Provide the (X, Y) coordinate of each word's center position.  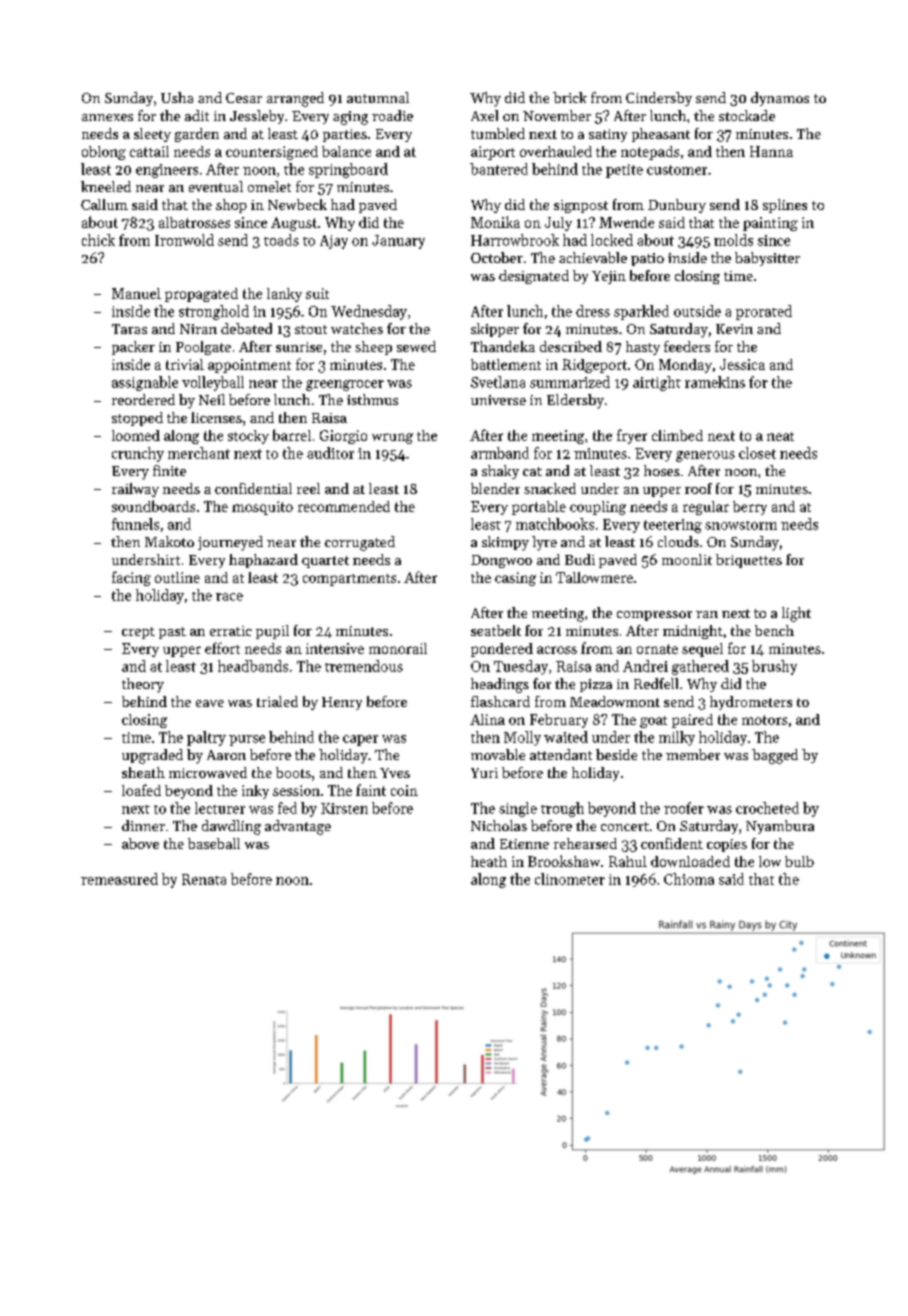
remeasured (119, 879)
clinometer (570, 879)
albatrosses (194, 222)
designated (534, 277)
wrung (392, 438)
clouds (678, 541)
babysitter (767, 259)
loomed (136, 435)
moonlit (687, 559)
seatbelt (496, 630)
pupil (272, 632)
